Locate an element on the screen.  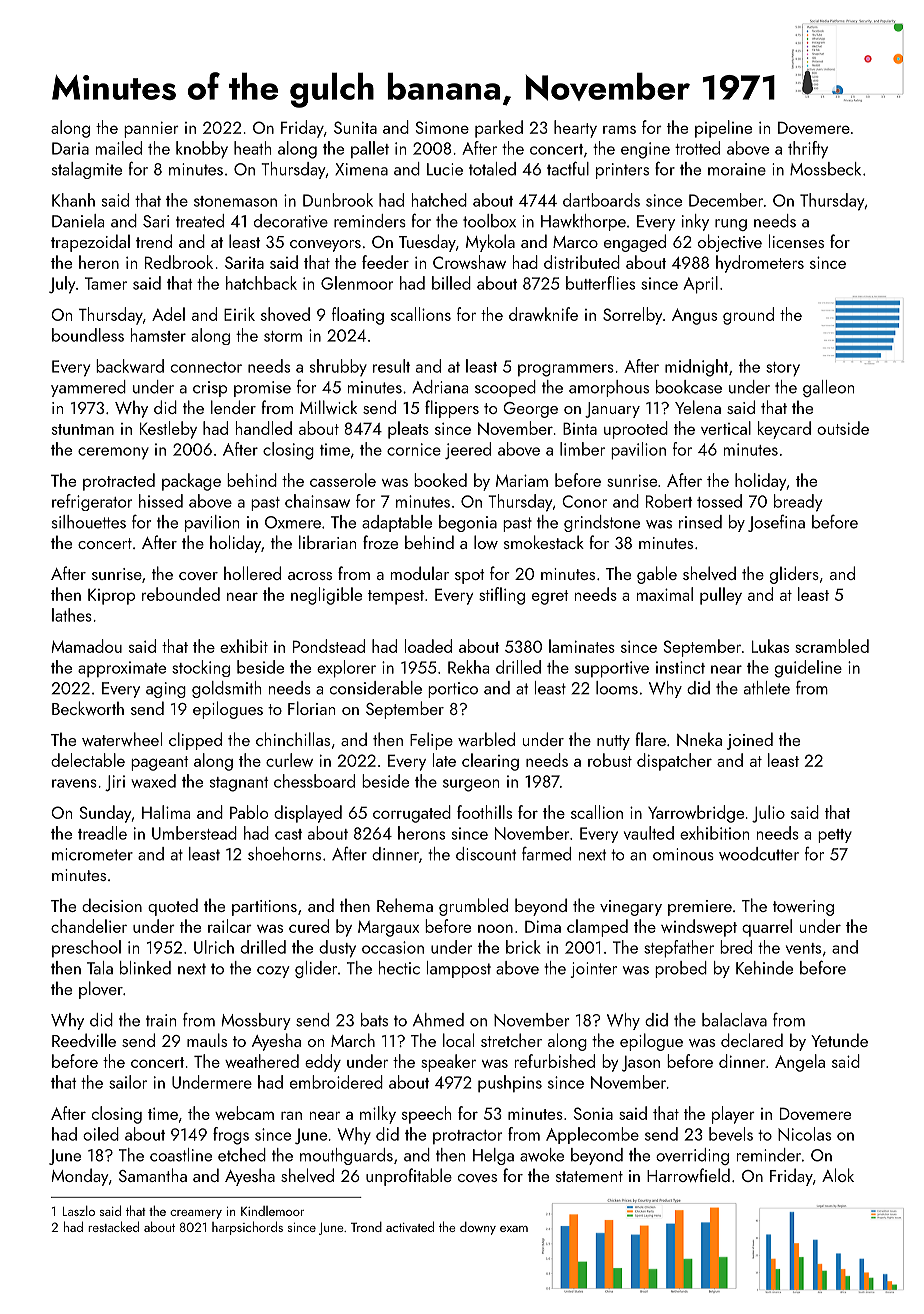
joined is located at coordinates (750, 741).
